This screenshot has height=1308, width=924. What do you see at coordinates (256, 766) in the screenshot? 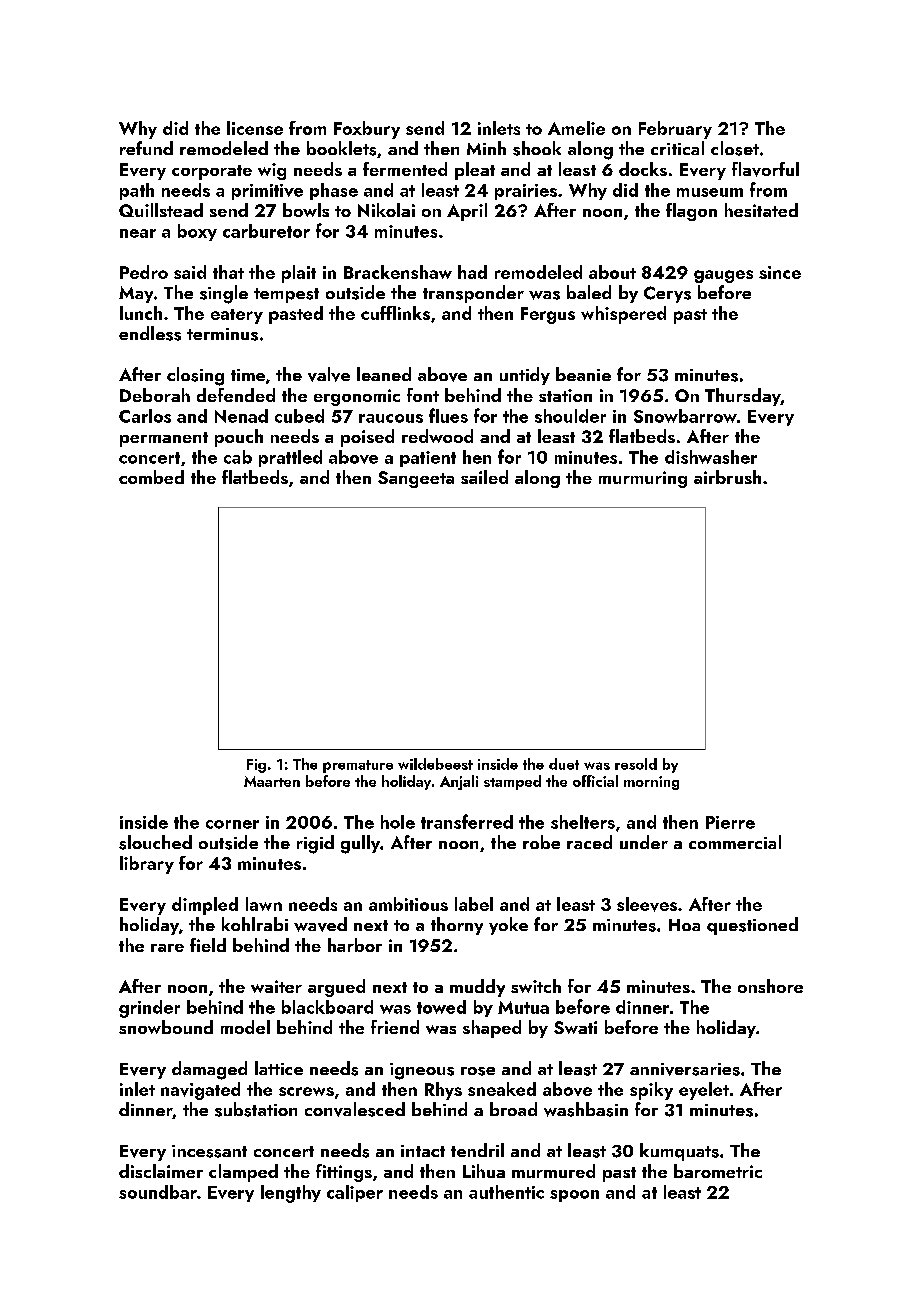
I see `Fig` at bounding box center [256, 766].
